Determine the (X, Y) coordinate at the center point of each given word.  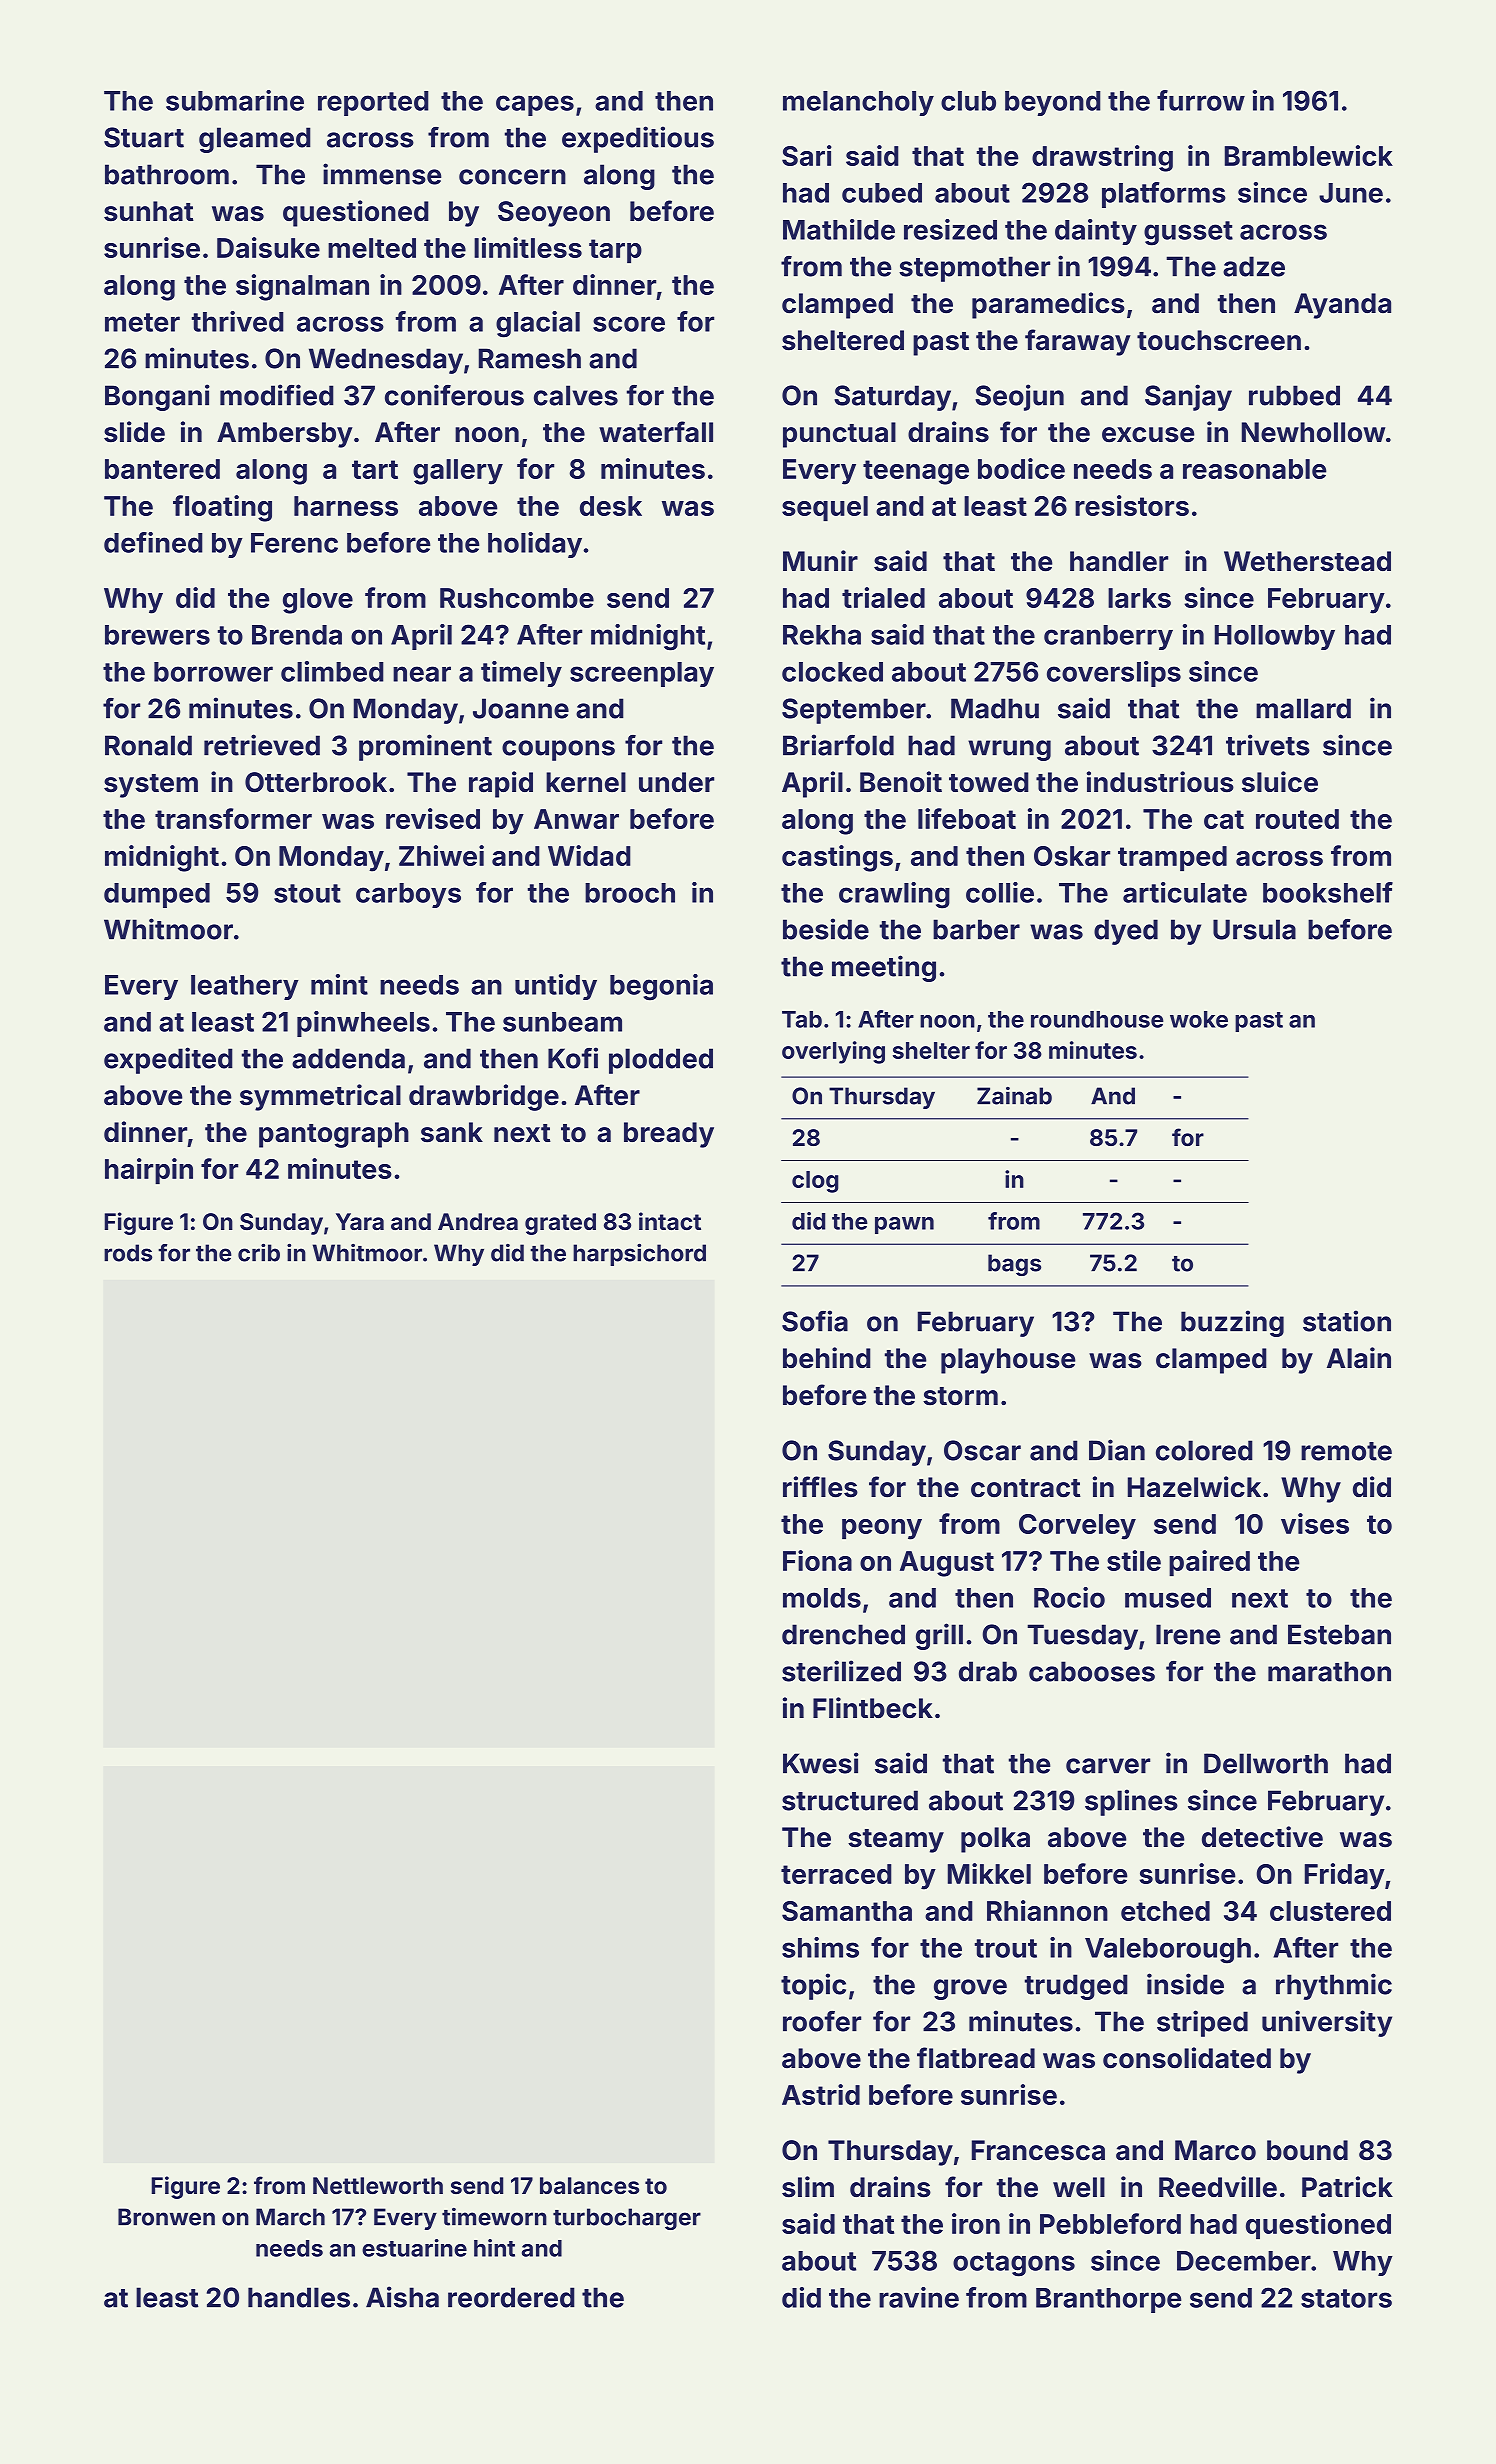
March (290, 2217)
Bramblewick (1309, 155)
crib (259, 1252)
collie (1000, 892)
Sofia (815, 1321)
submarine (235, 100)
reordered (511, 2297)
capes (535, 105)
